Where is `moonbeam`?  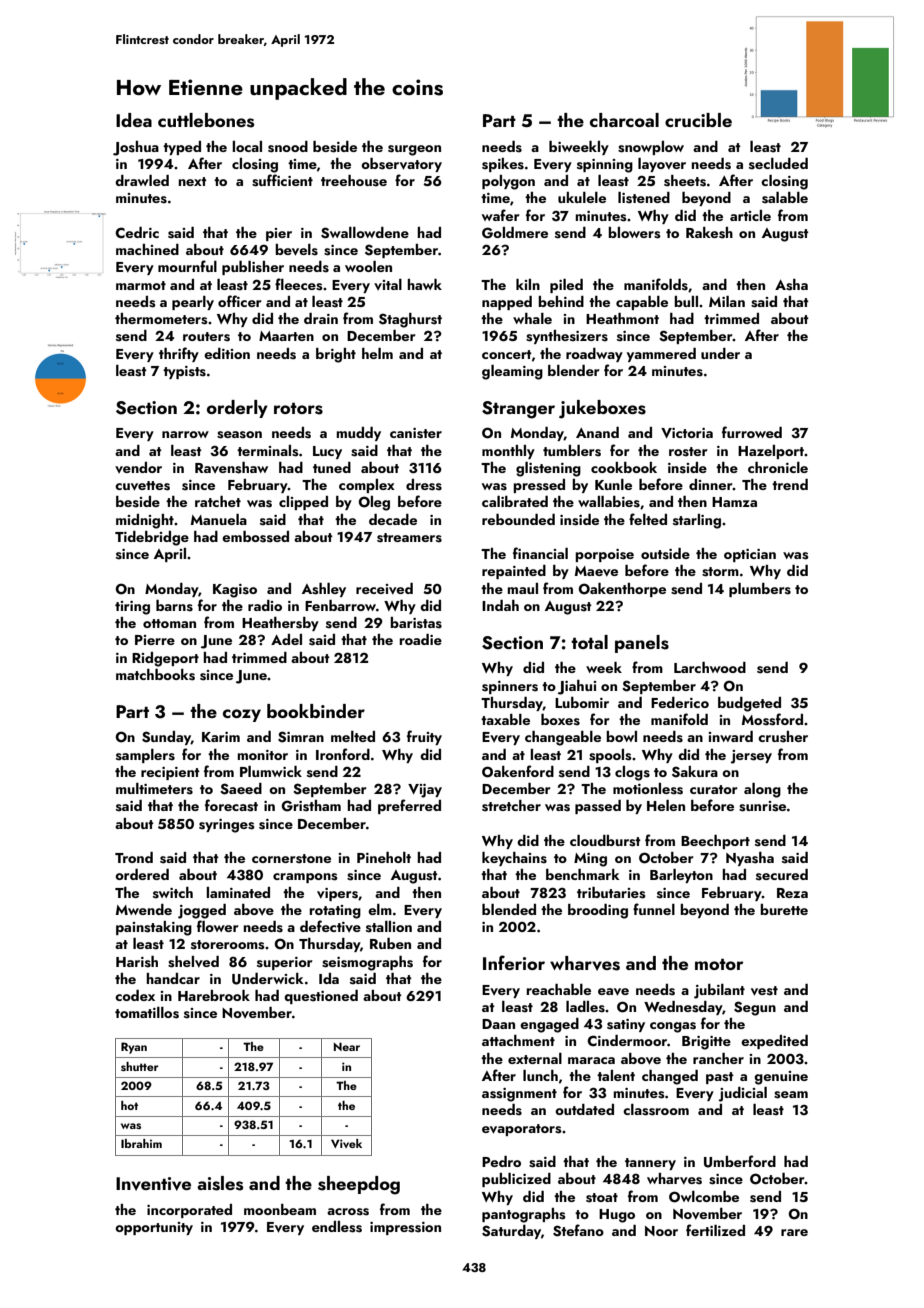 moonbeam is located at coordinates (280, 1209).
